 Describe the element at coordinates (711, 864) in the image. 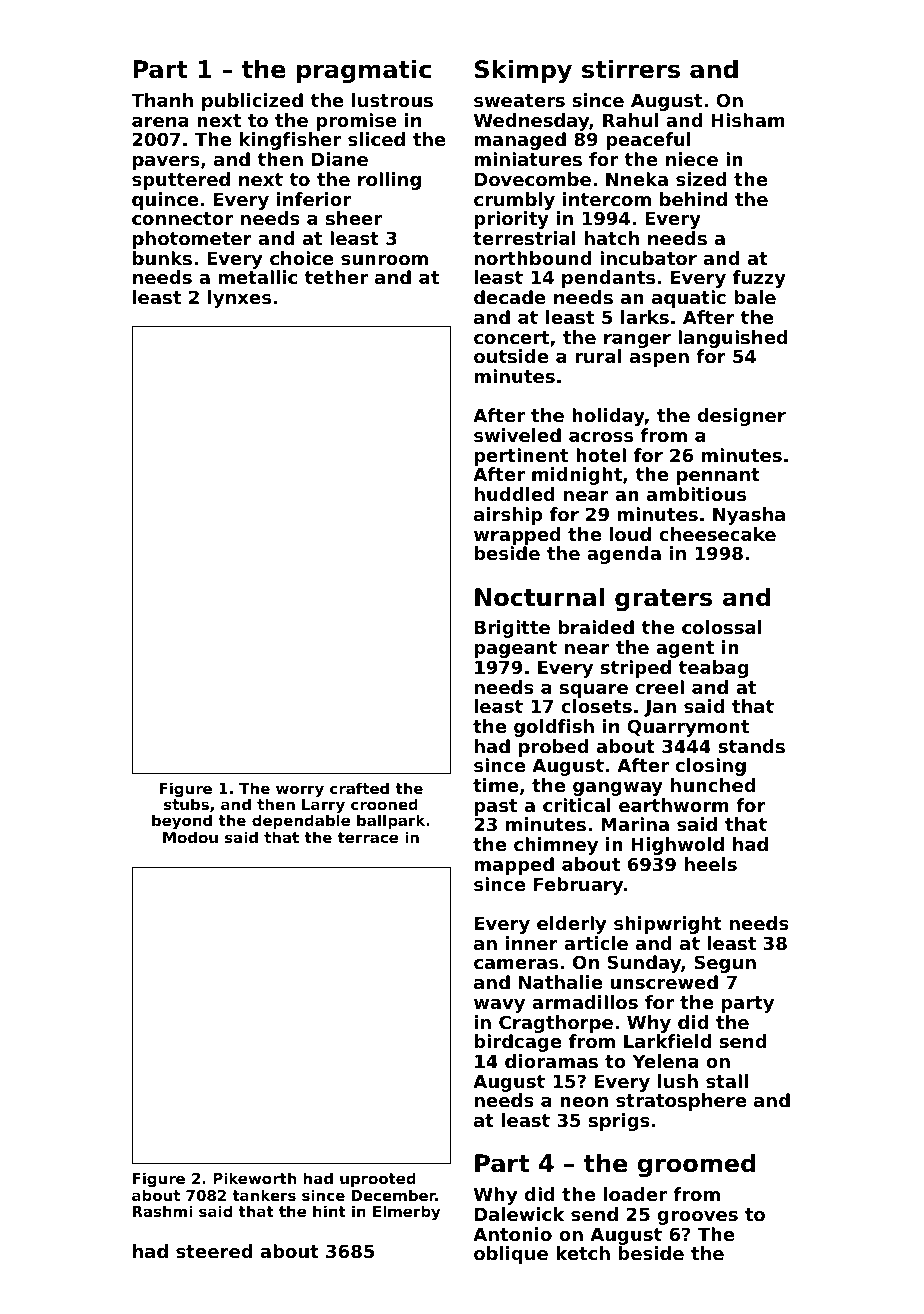

I see `heels` at that location.
